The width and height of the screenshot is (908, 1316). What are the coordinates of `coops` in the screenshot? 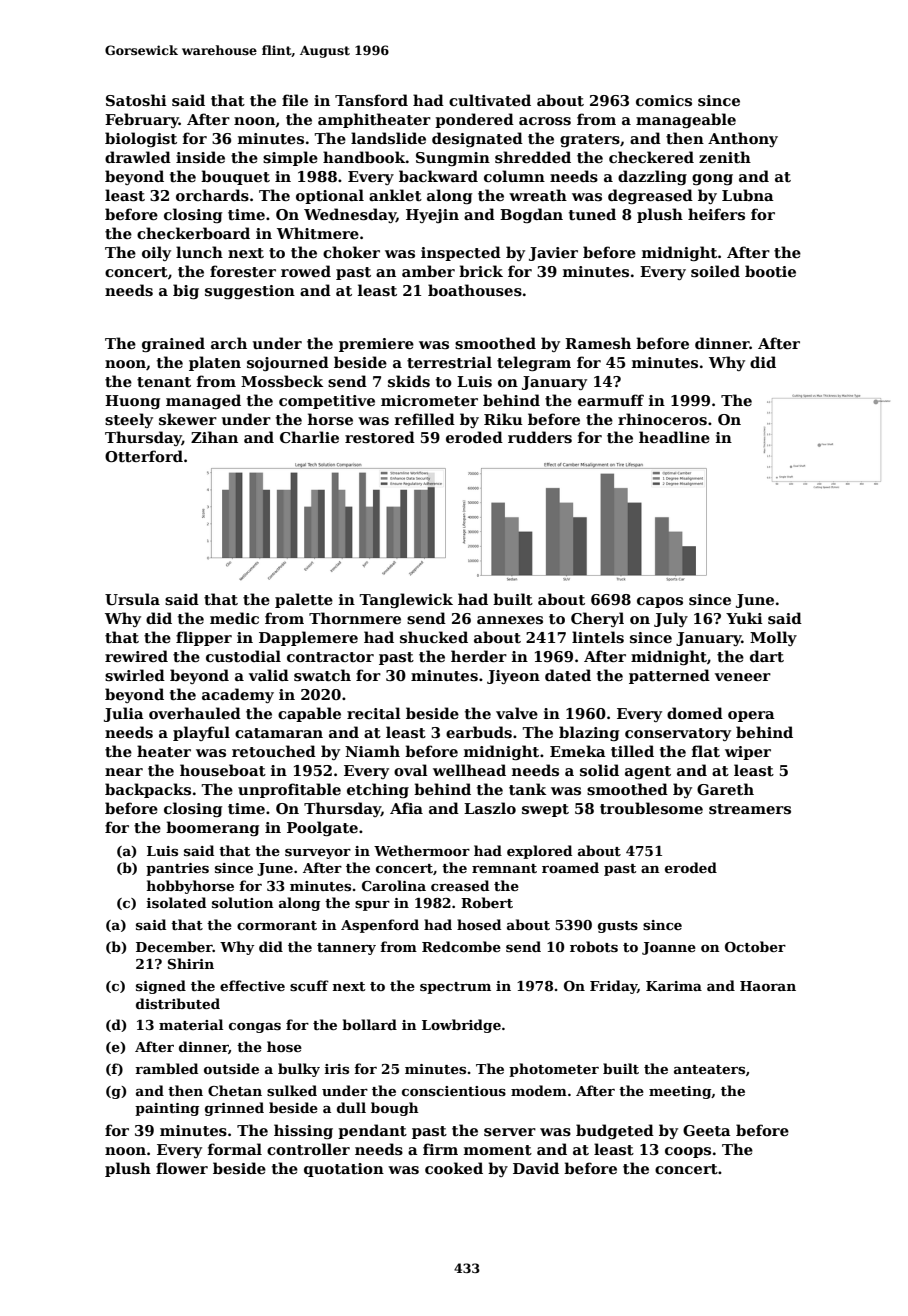 It's located at (688, 1152).
